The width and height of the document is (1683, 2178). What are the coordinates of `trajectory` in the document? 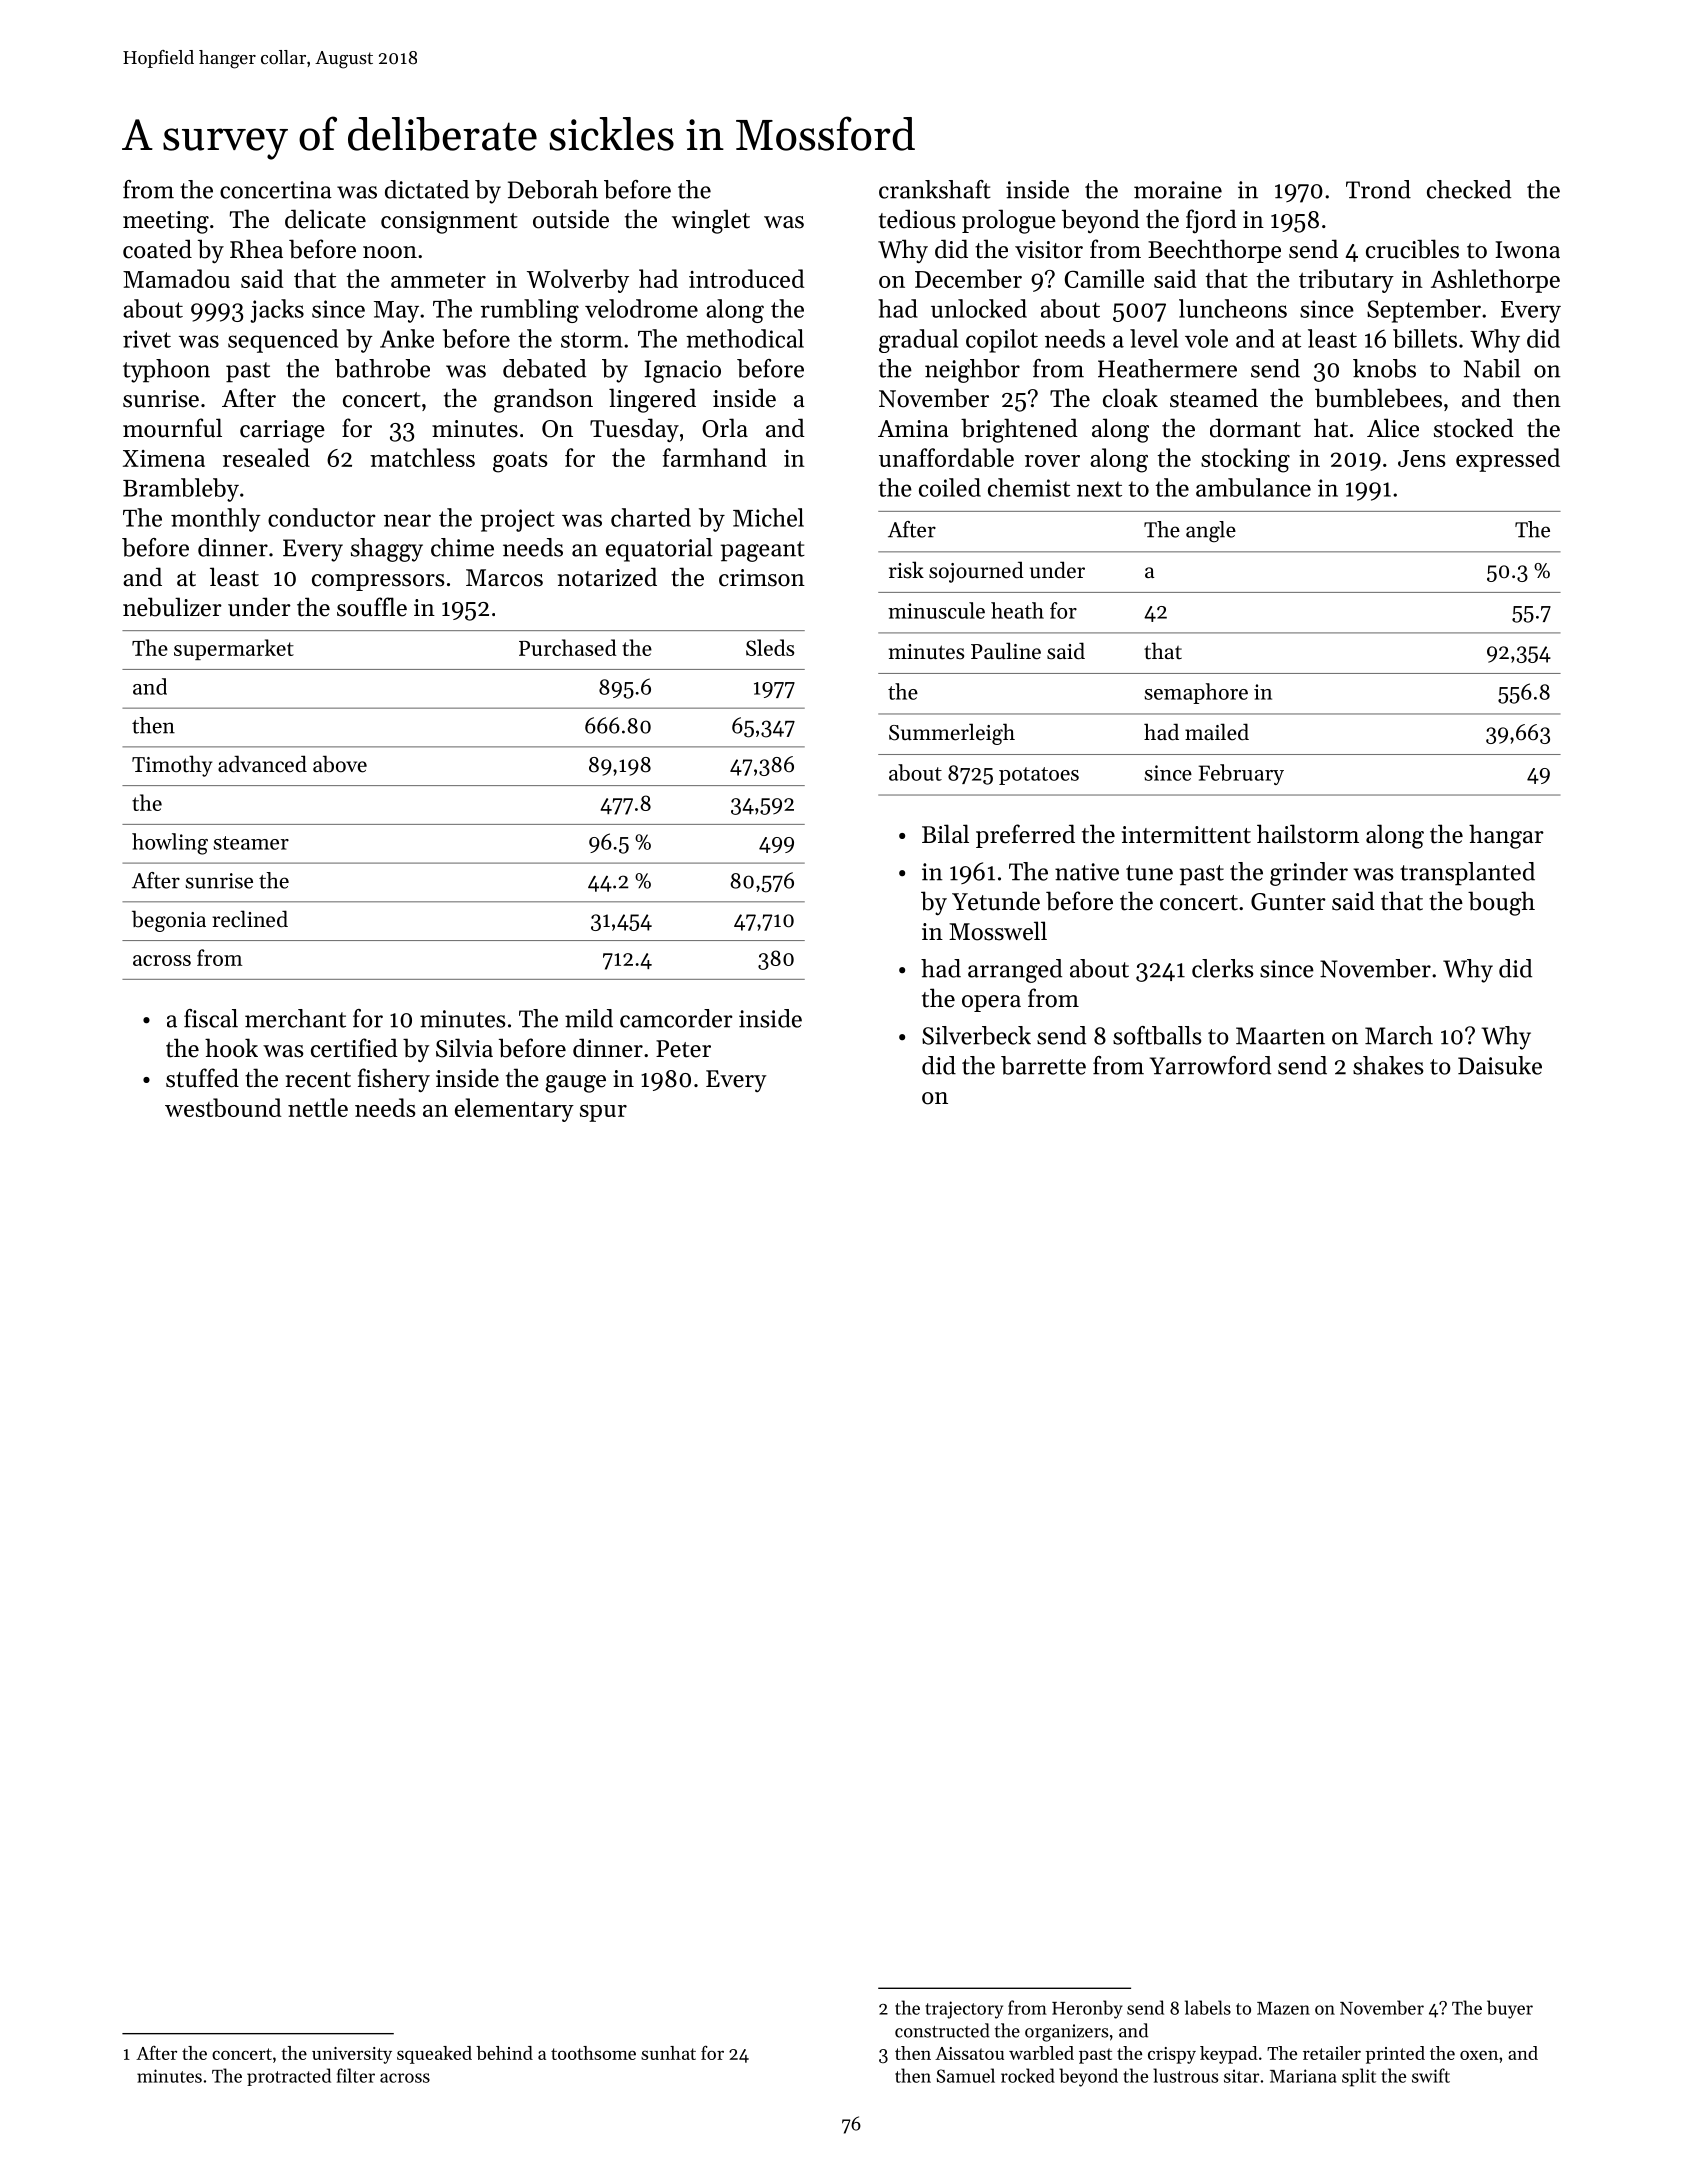 It's located at (964, 2010).
